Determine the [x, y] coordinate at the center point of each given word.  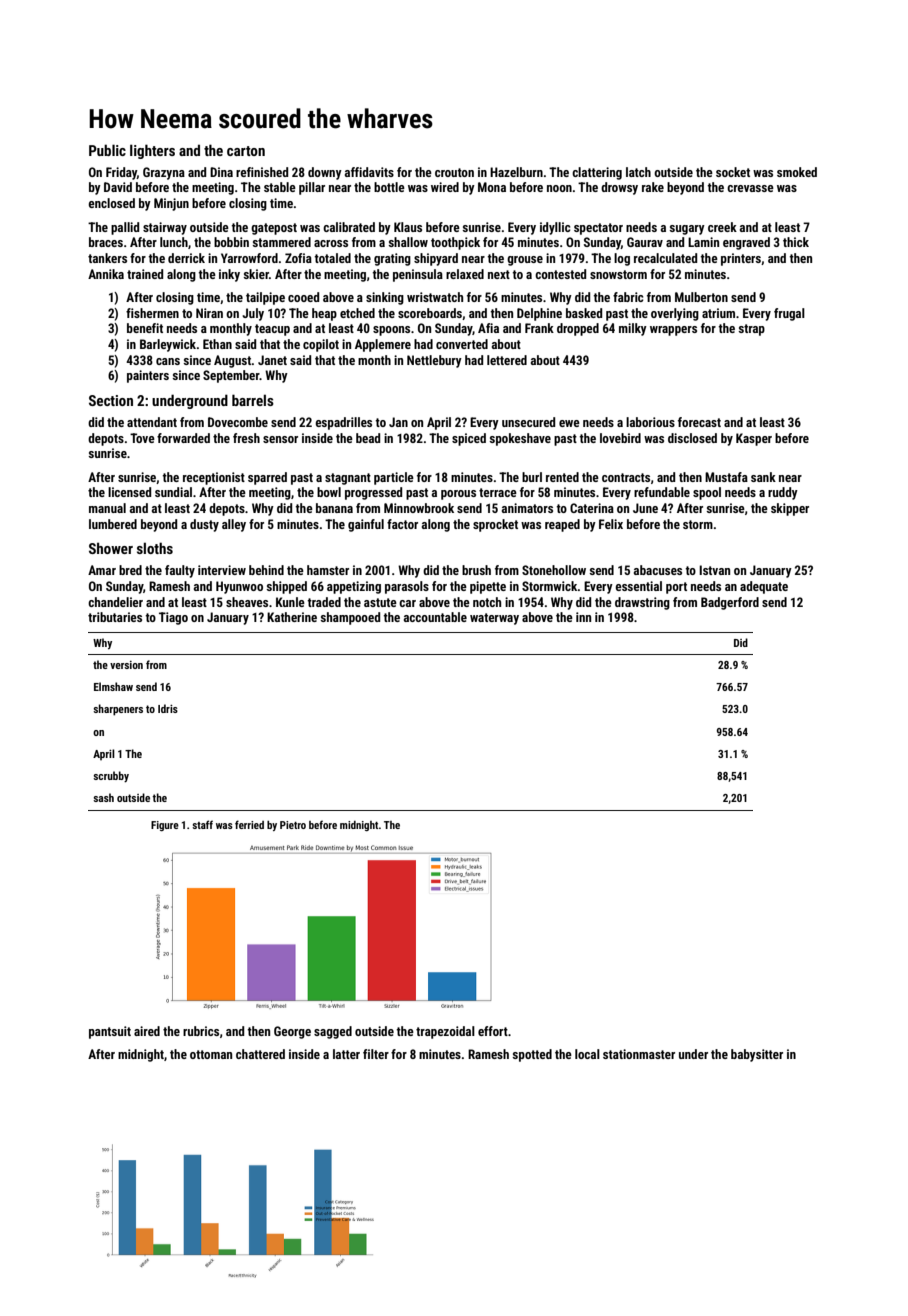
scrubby [111, 776]
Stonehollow [554, 570]
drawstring [642, 603]
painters [148, 376]
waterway [494, 619]
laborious [650, 422]
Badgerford [730, 603]
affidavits [369, 172]
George [292, 1032]
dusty [204, 525]
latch [638, 172]
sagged [333, 1032]
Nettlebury [434, 361]
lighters [152, 151]
